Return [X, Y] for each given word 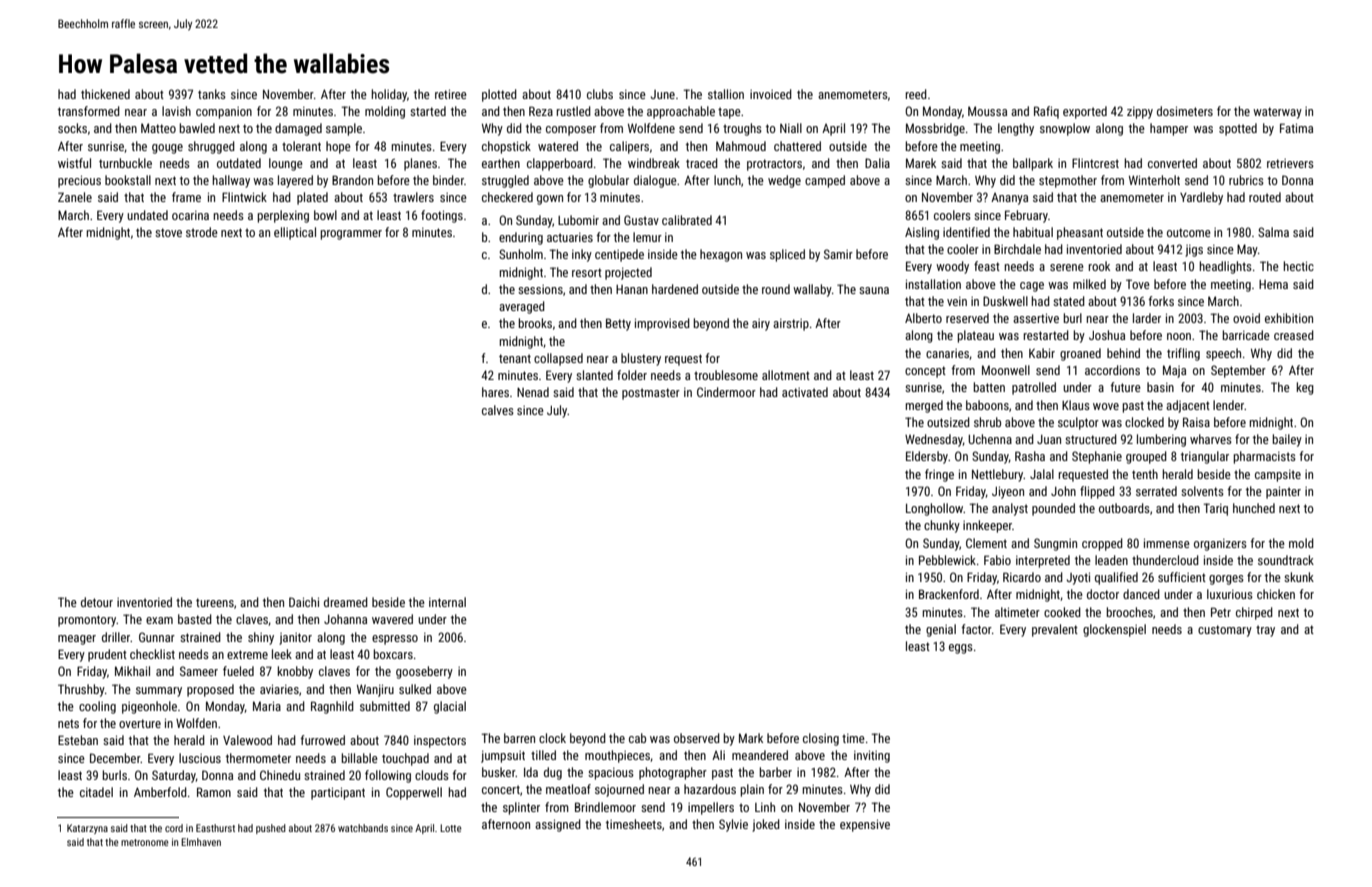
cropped [1102, 544]
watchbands [363, 828]
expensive [865, 825]
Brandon [352, 180]
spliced [787, 255]
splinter [521, 808]
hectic [1298, 266]
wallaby [812, 290]
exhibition [1289, 318]
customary [1225, 631]
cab [637, 738]
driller [116, 637]
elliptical [295, 233]
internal [447, 602]
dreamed [346, 602]
